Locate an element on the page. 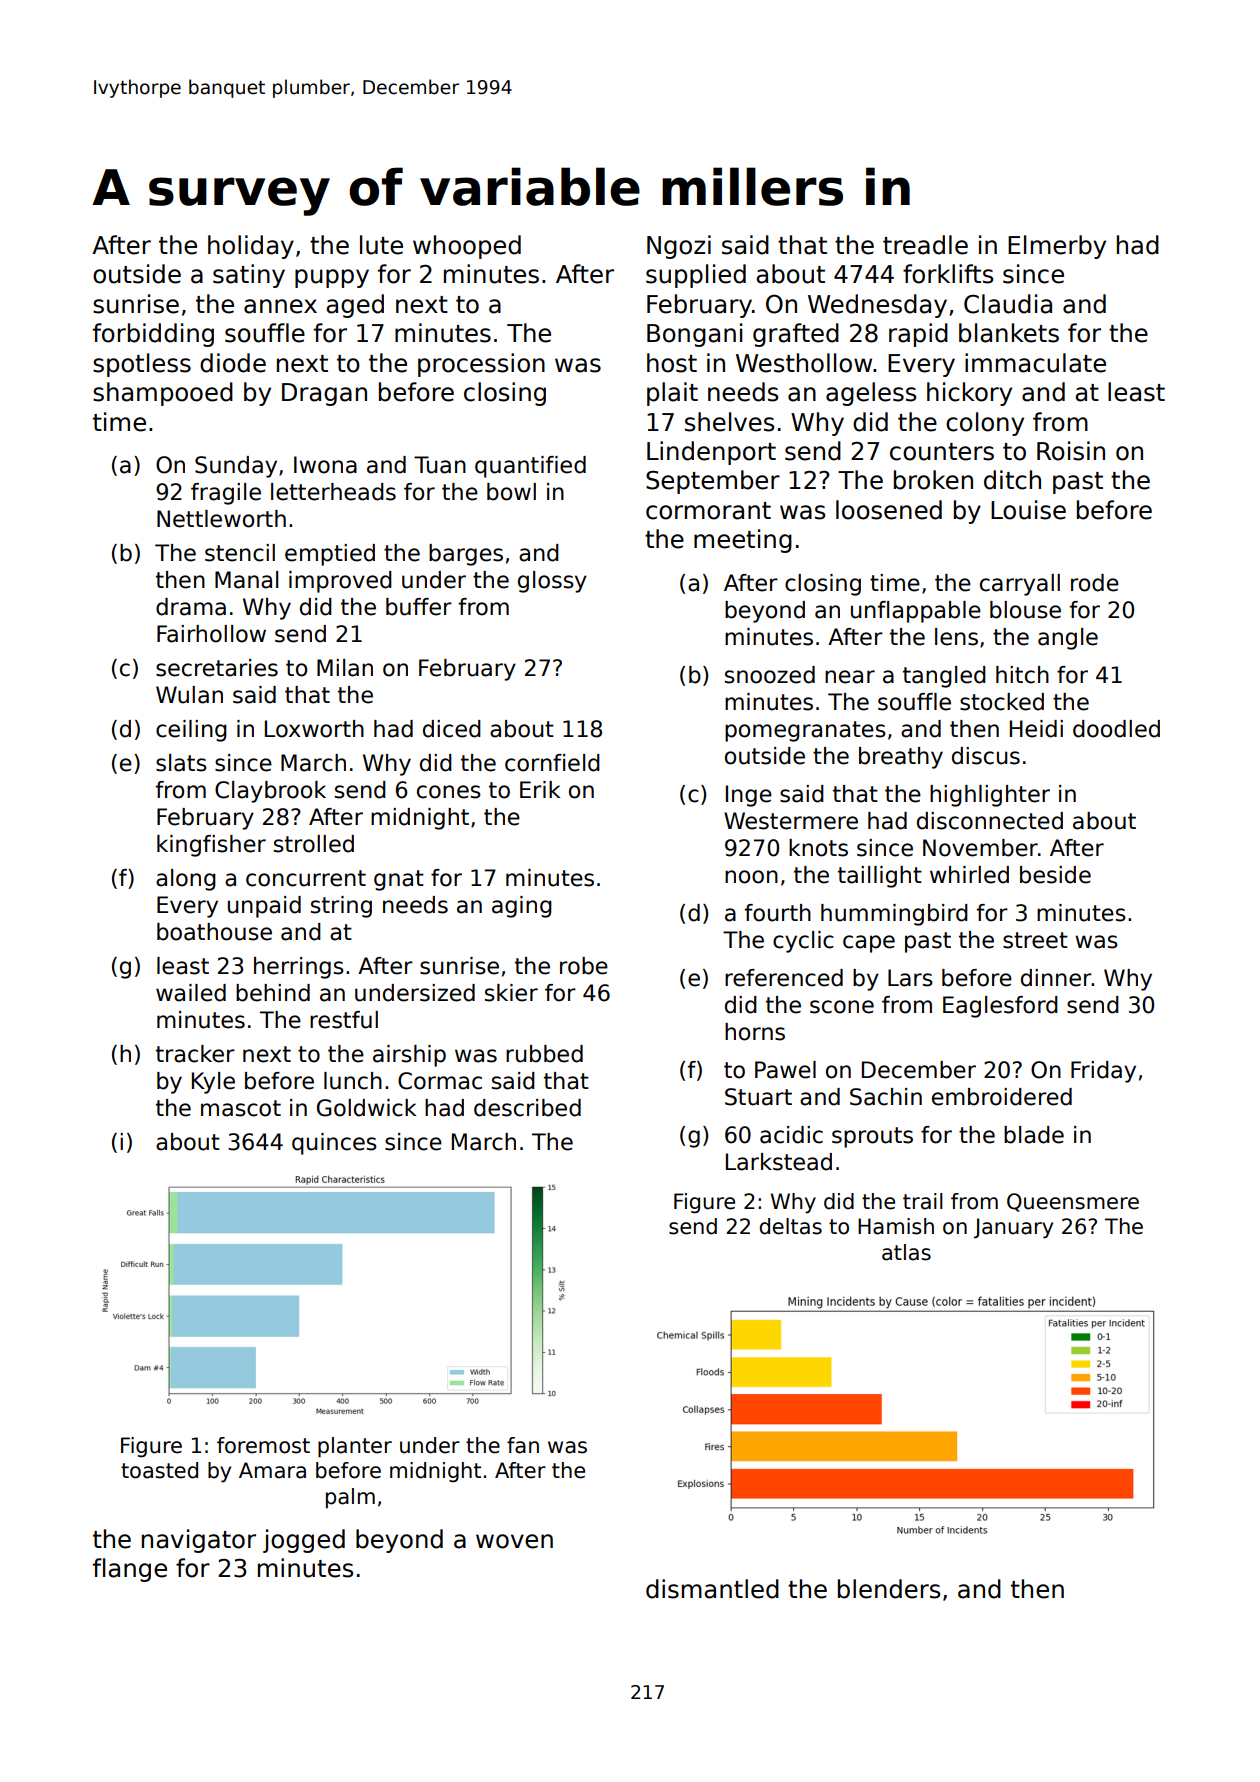 This page has height=1782, width=1260. cones is located at coordinates (449, 792).
